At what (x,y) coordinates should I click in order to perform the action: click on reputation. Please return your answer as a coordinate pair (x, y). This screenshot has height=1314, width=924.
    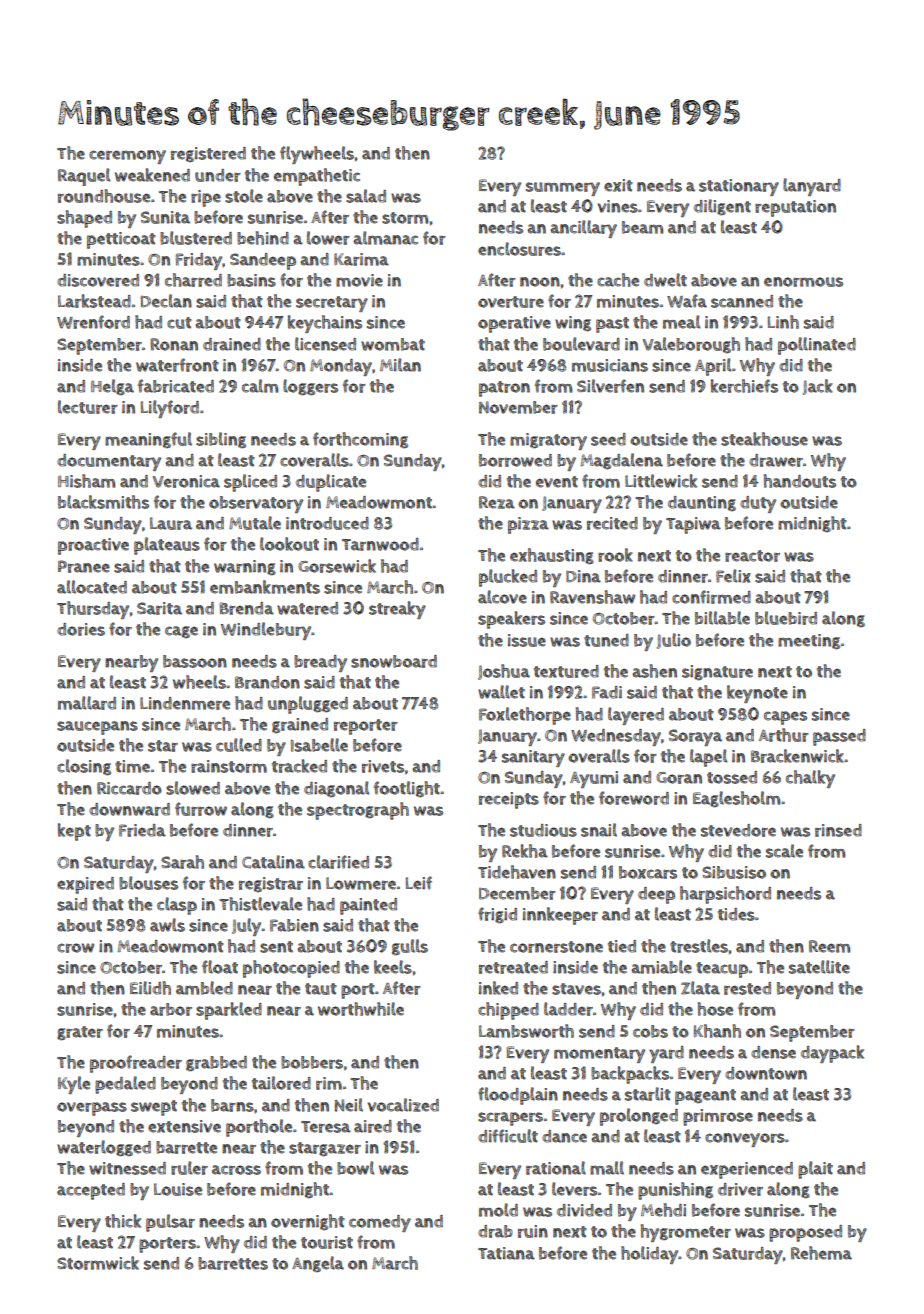
    Looking at the image, I should click on (795, 208).
